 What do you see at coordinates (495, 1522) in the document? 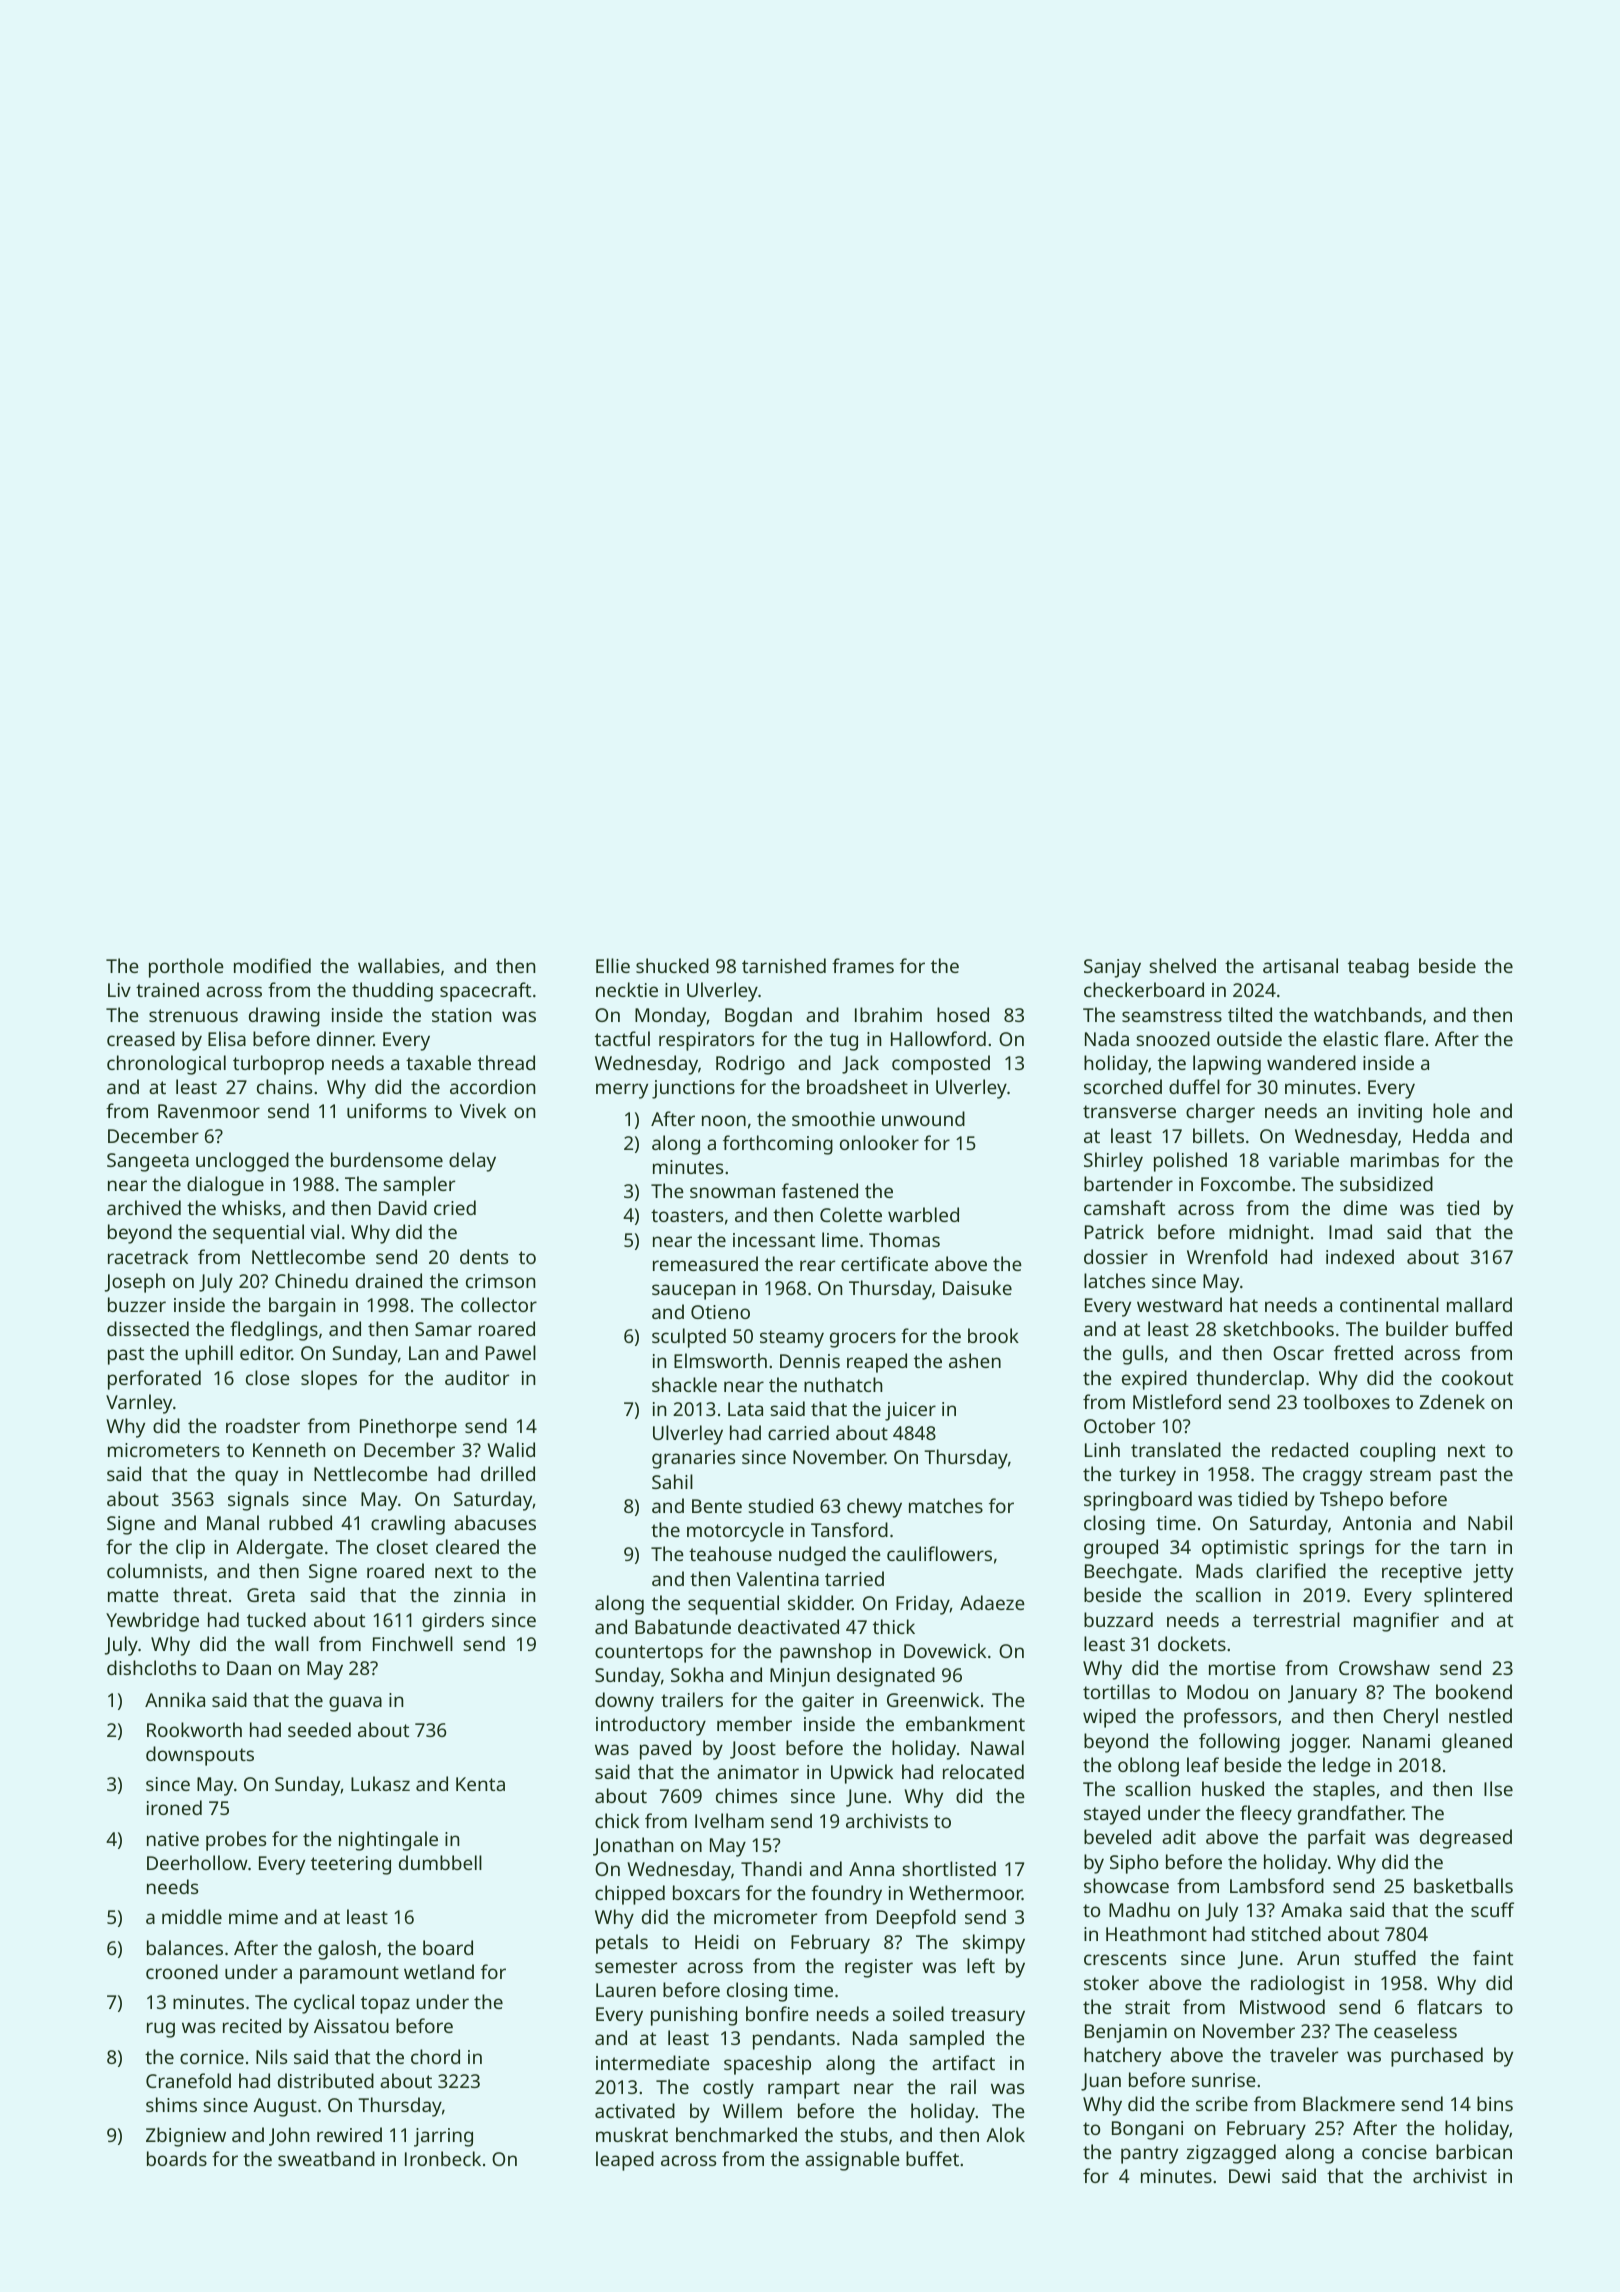
I see `abacuses` at bounding box center [495, 1522].
